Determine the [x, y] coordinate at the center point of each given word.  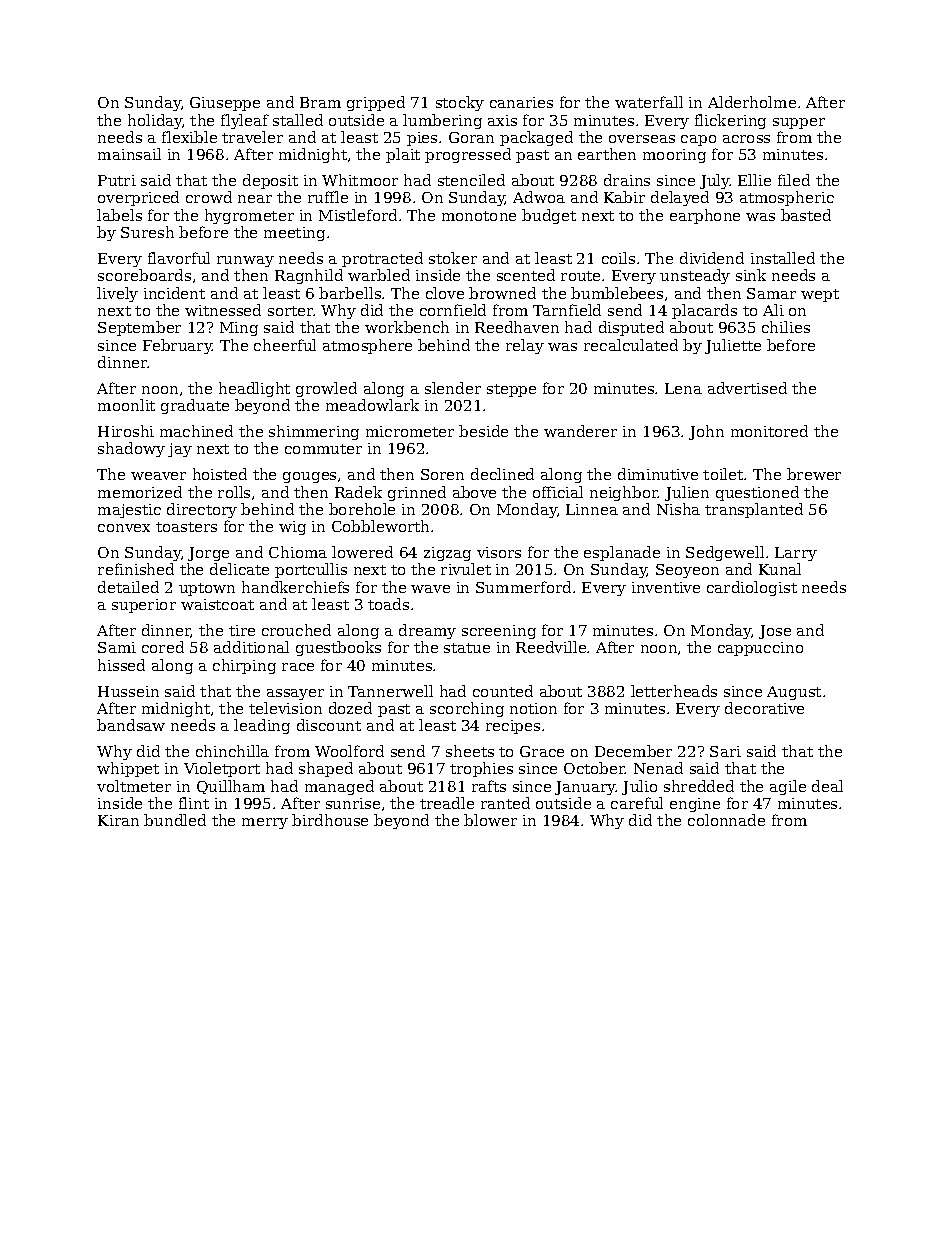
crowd [209, 197]
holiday [155, 121]
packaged [536, 138]
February [177, 346]
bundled [175, 820]
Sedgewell [725, 553]
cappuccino [760, 649]
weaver [158, 476]
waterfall [649, 102]
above [474, 492]
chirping [244, 666]
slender [453, 388]
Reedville [551, 647]
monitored [769, 431]
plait [403, 155]
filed [794, 180]
